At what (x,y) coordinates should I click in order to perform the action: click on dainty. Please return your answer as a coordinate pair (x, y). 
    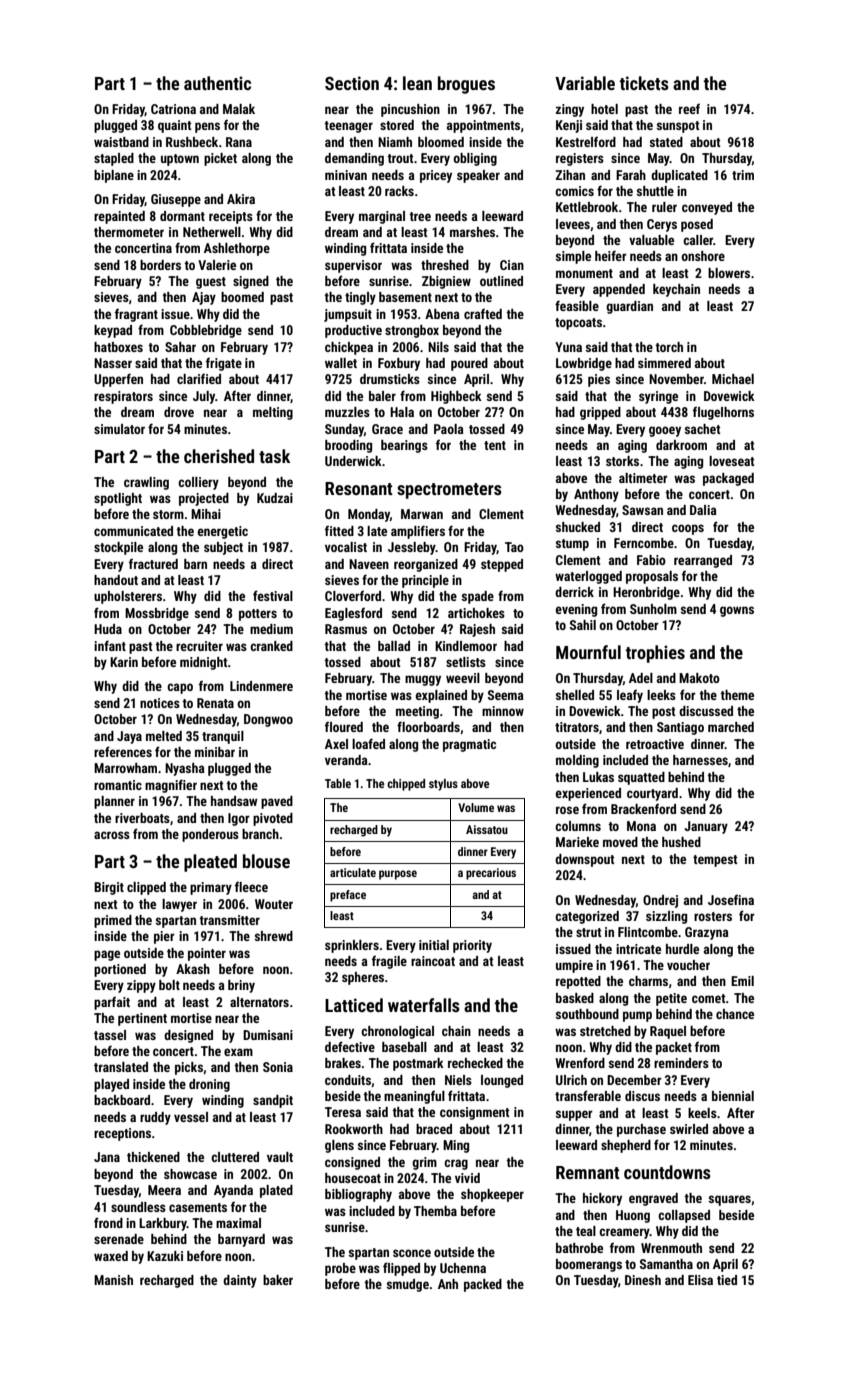
    Looking at the image, I should click on (240, 1281).
